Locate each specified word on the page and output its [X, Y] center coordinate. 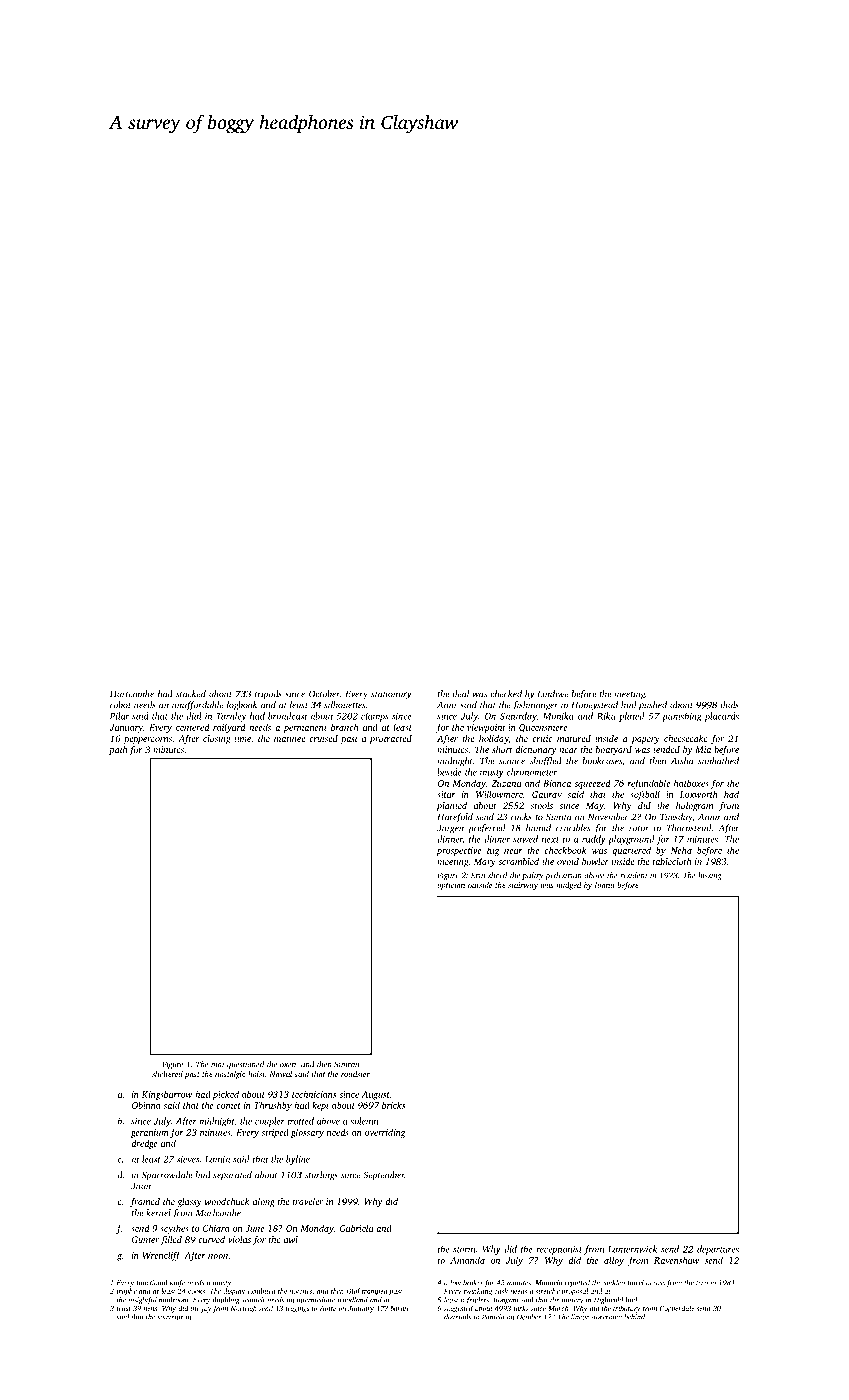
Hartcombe [132, 694]
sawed [525, 839]
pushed [653, 706]
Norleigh [244, 1309]
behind [634, 1317]
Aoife [327, 1309]
